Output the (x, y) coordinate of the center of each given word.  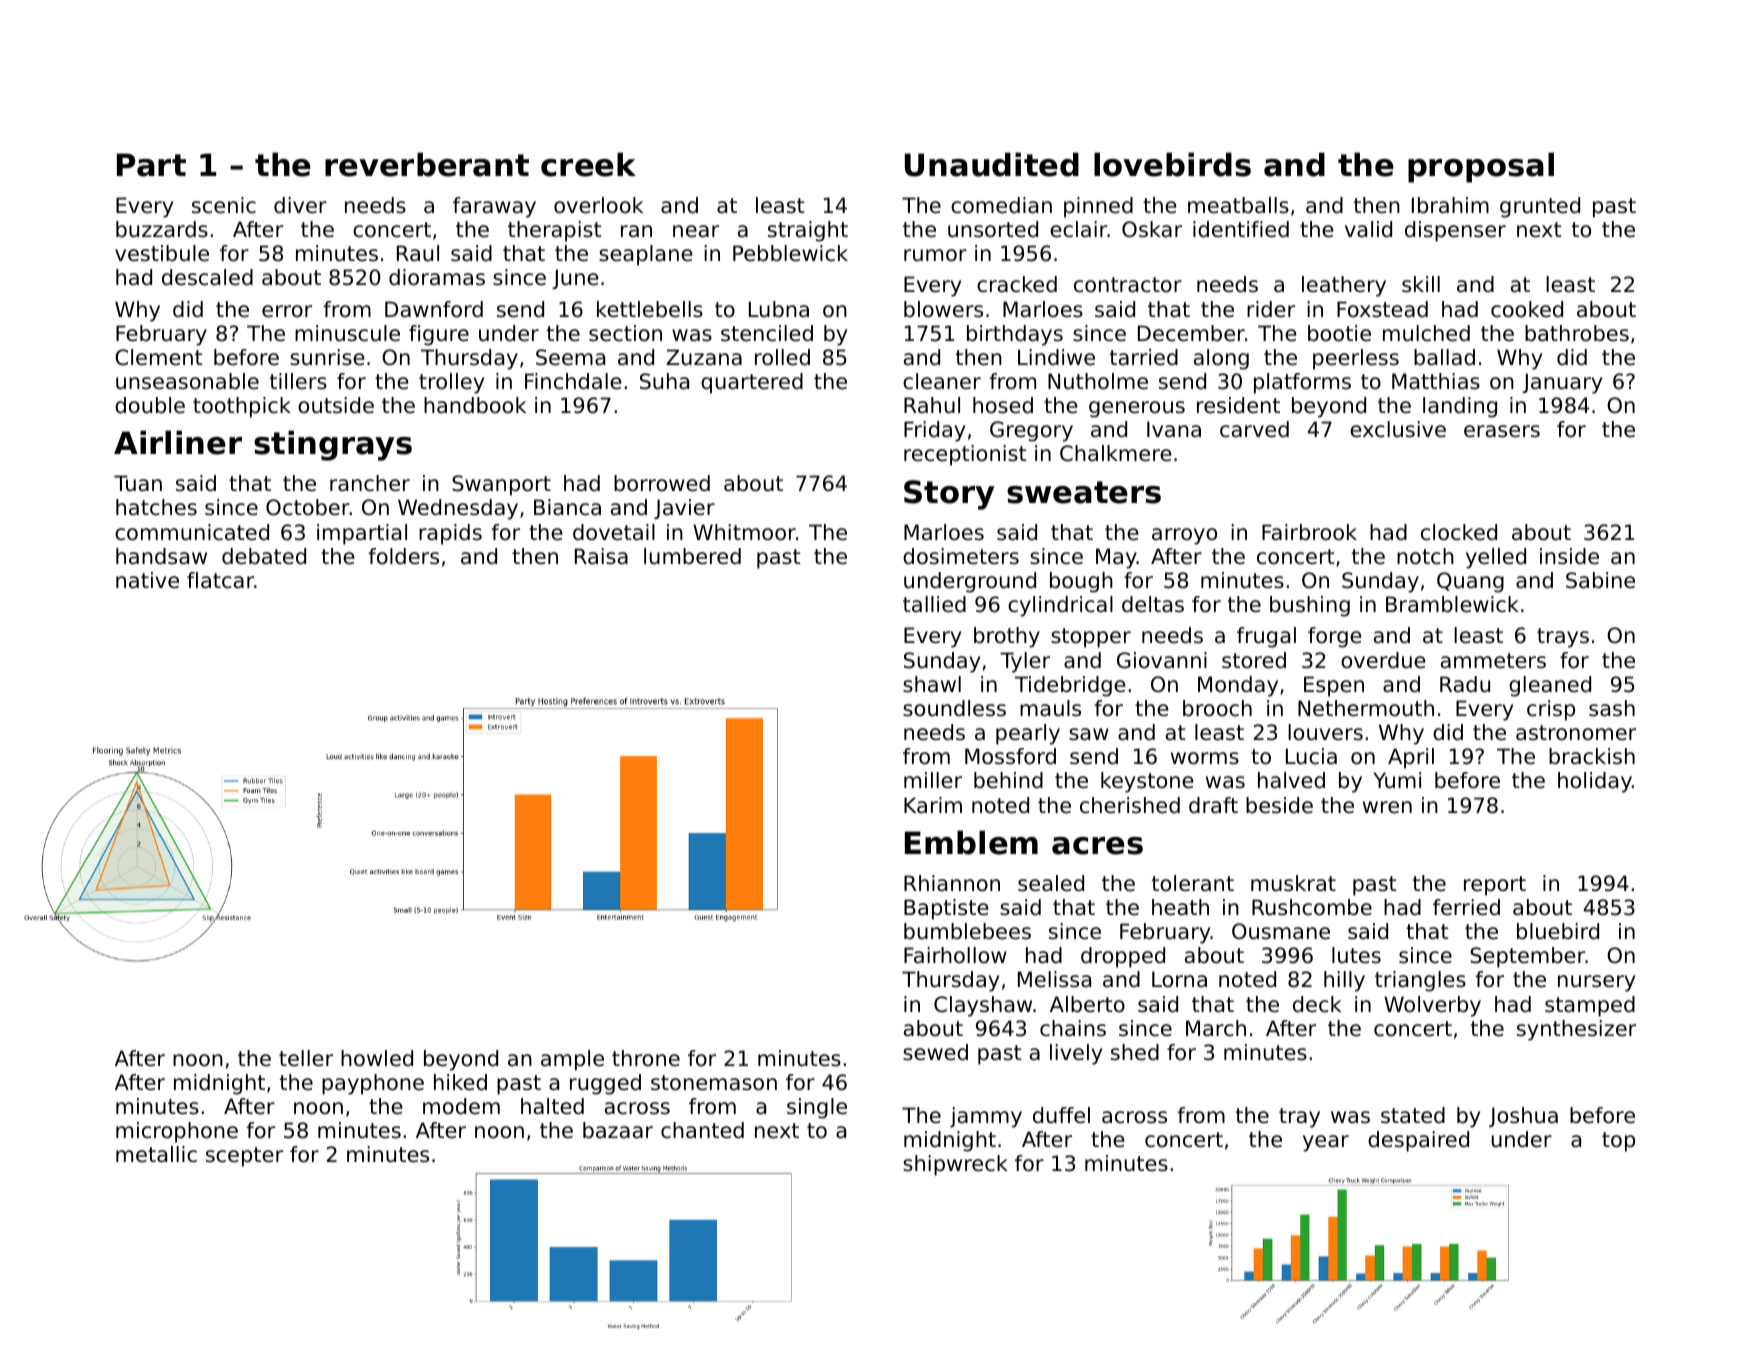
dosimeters (961, 556)
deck (1317, 1004)
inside (1569, 556)
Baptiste (946, 909)
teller (306, 1058)
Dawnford (434, 309)
